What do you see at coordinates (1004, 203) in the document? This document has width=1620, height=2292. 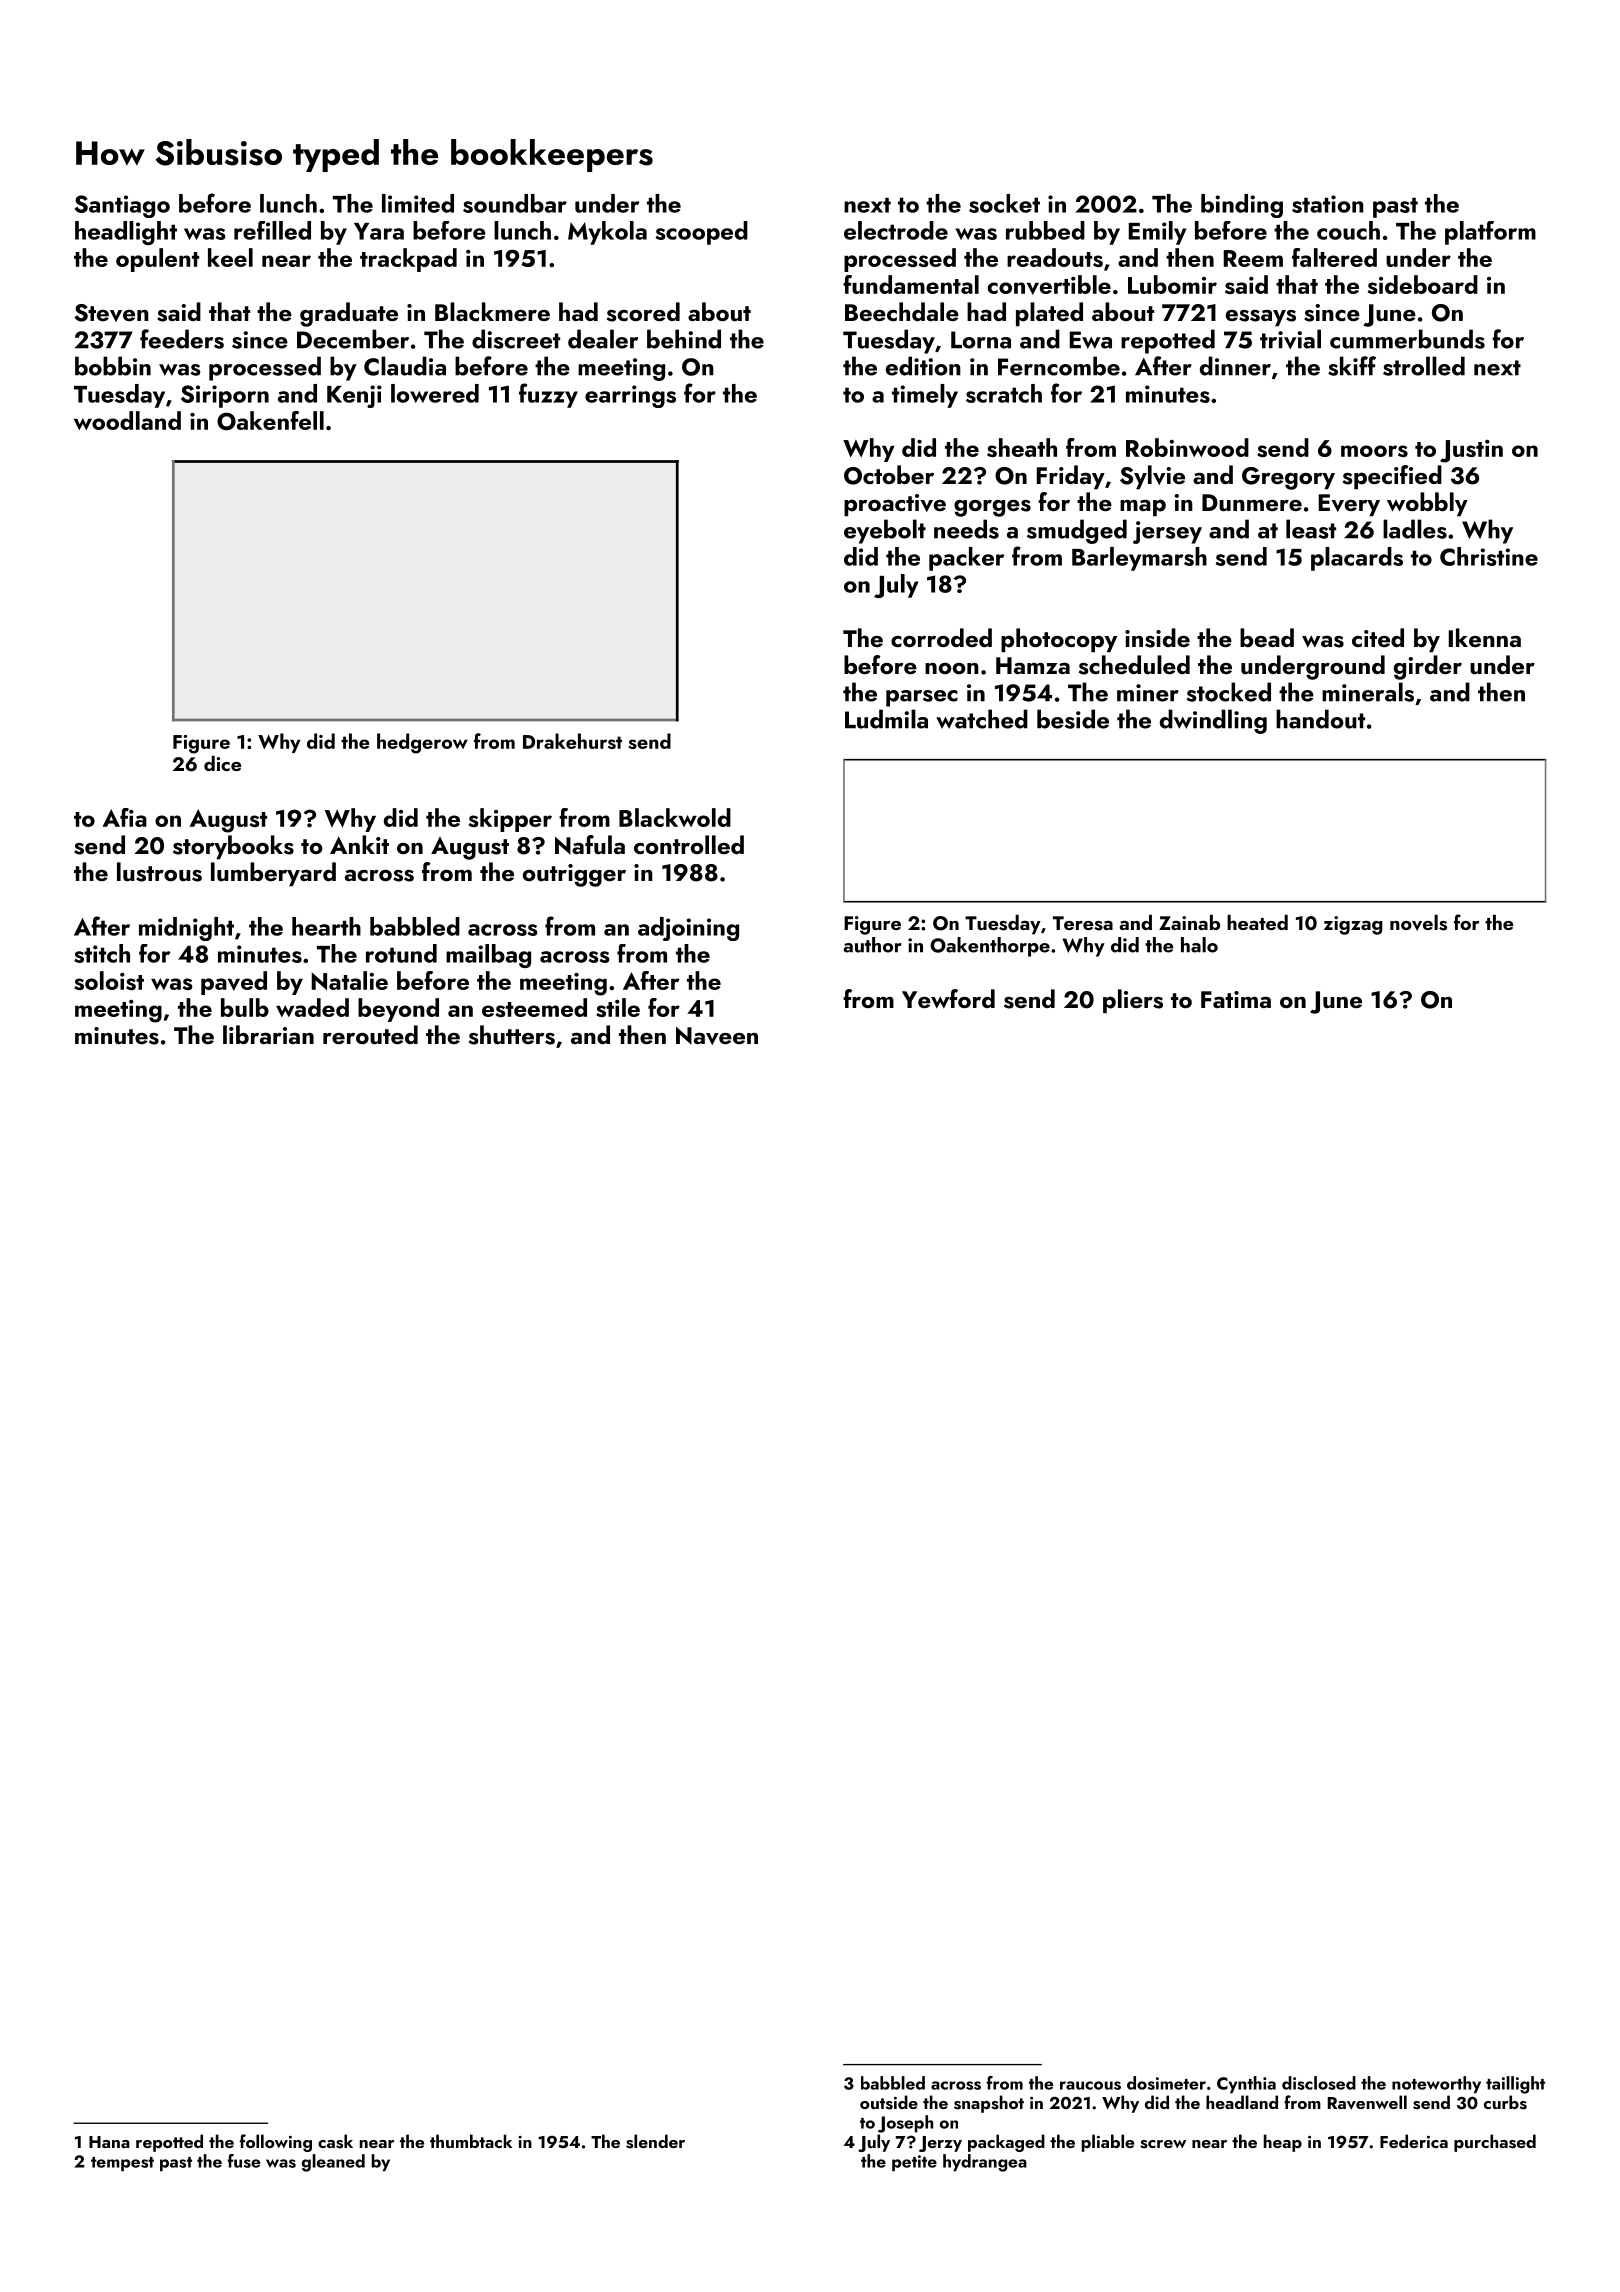 I see `socket` at bounding box center [1004, 203].
